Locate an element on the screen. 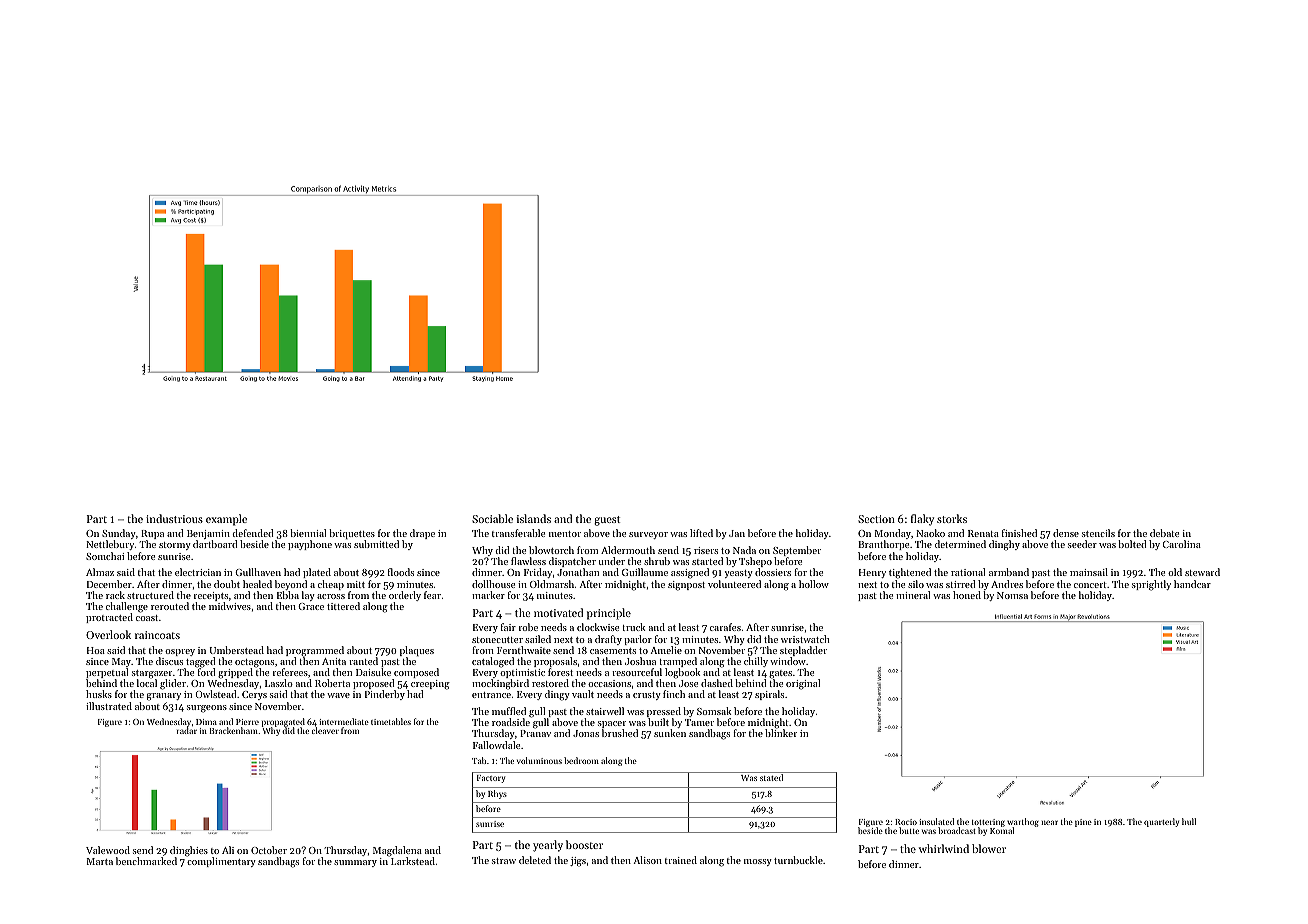  complimentary is located at coordinates (221, 862).
